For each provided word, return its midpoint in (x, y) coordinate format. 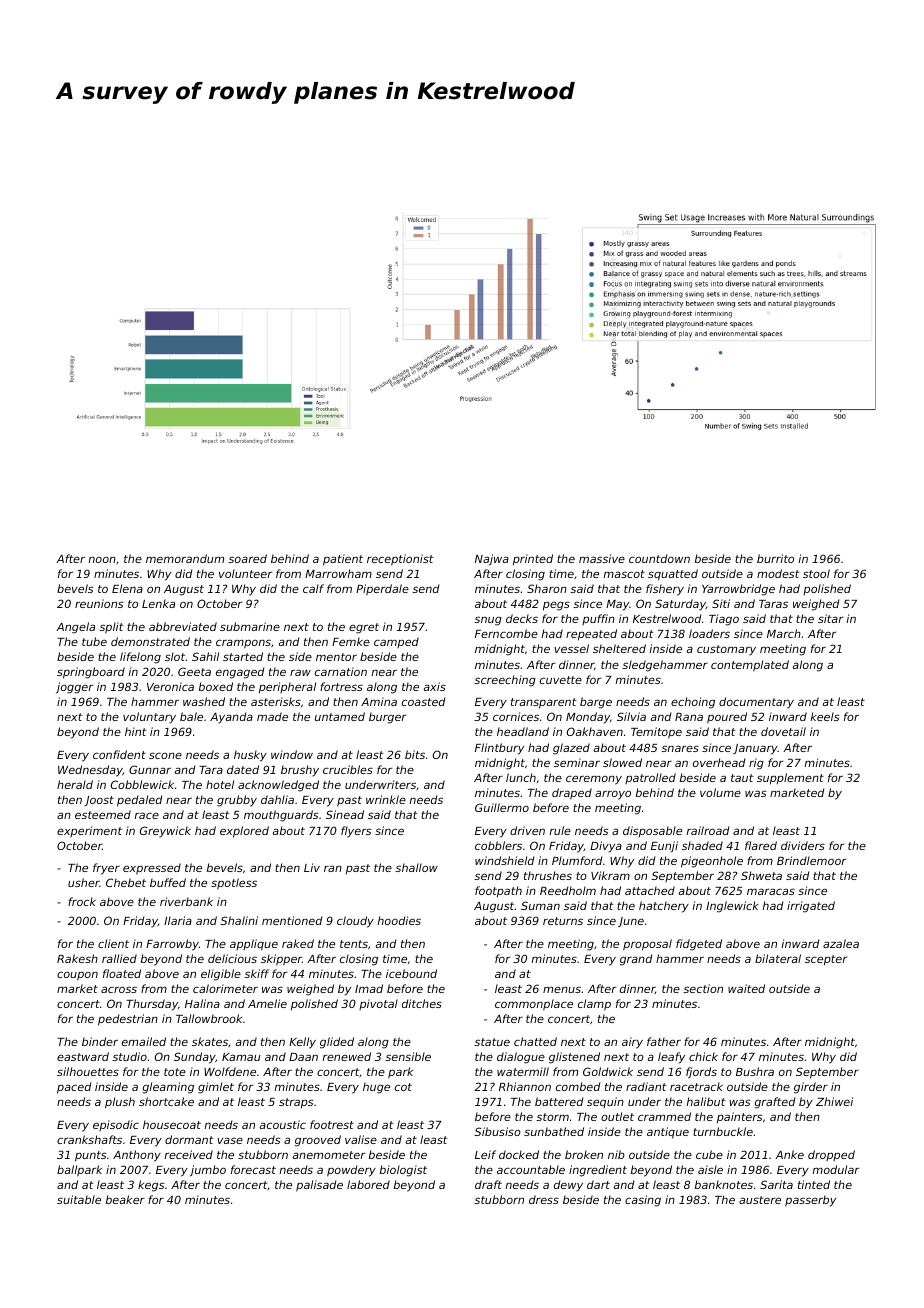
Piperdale (382, 590)
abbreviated (183, 626)
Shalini (239, 920)
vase (230, 1140)
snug (488, 621)
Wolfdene (230, 1071)
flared (761, 845)
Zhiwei (834, 1101)
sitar (831, 618)
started (243, 656)
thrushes (548, 875)
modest (778, 573)
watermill (523, 1071)
